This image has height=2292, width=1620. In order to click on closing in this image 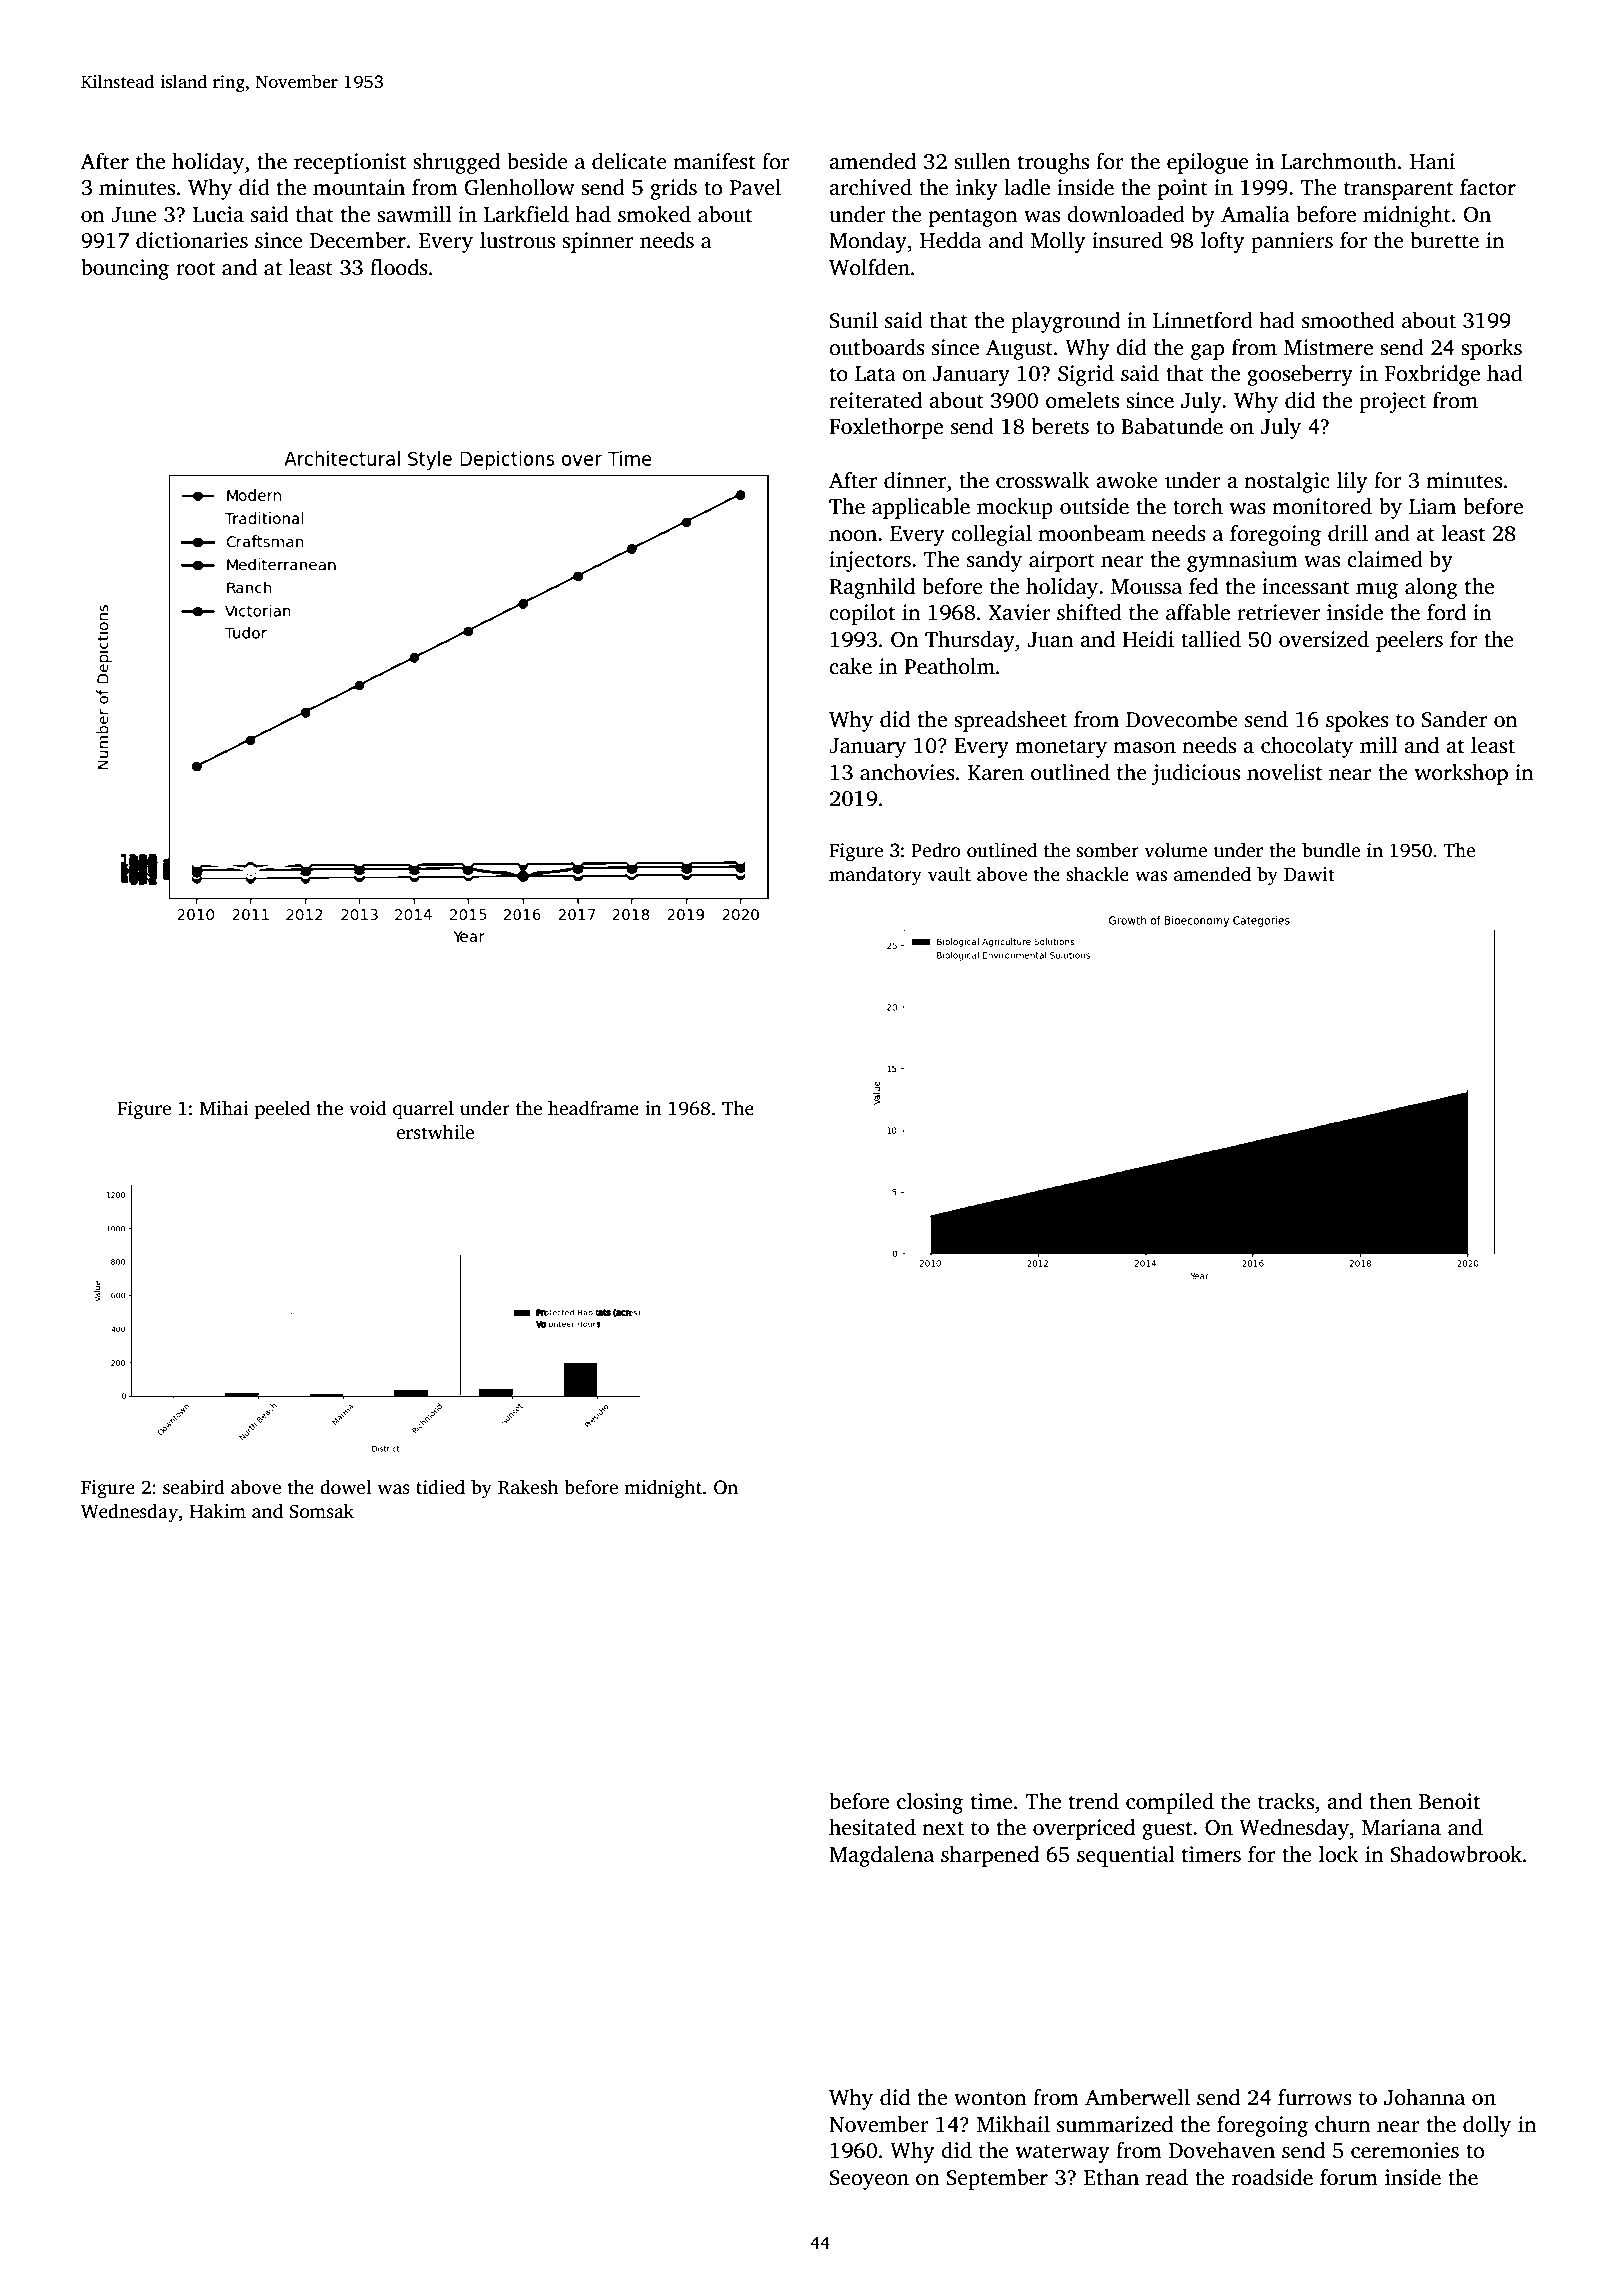, I will do `click(930, 1803)`.
